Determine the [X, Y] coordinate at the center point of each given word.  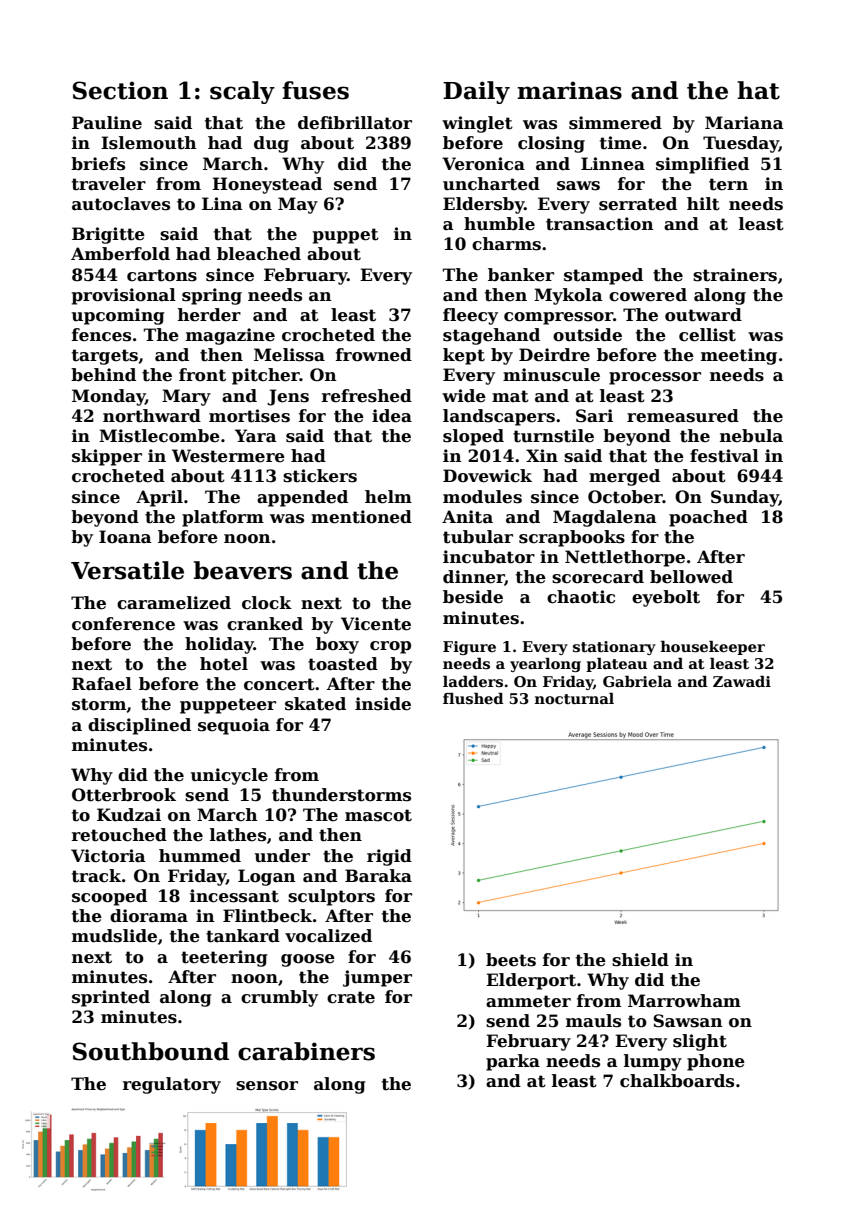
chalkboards [677, 1081]
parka [513, 1062]
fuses [315, 90]
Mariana [744, 123]
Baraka [378, 876]
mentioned [361, 517]
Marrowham [684, 1001]
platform [223, 518]
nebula [751, 436]
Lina [222, 203]
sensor [267, 1086]
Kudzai [129, 815]
